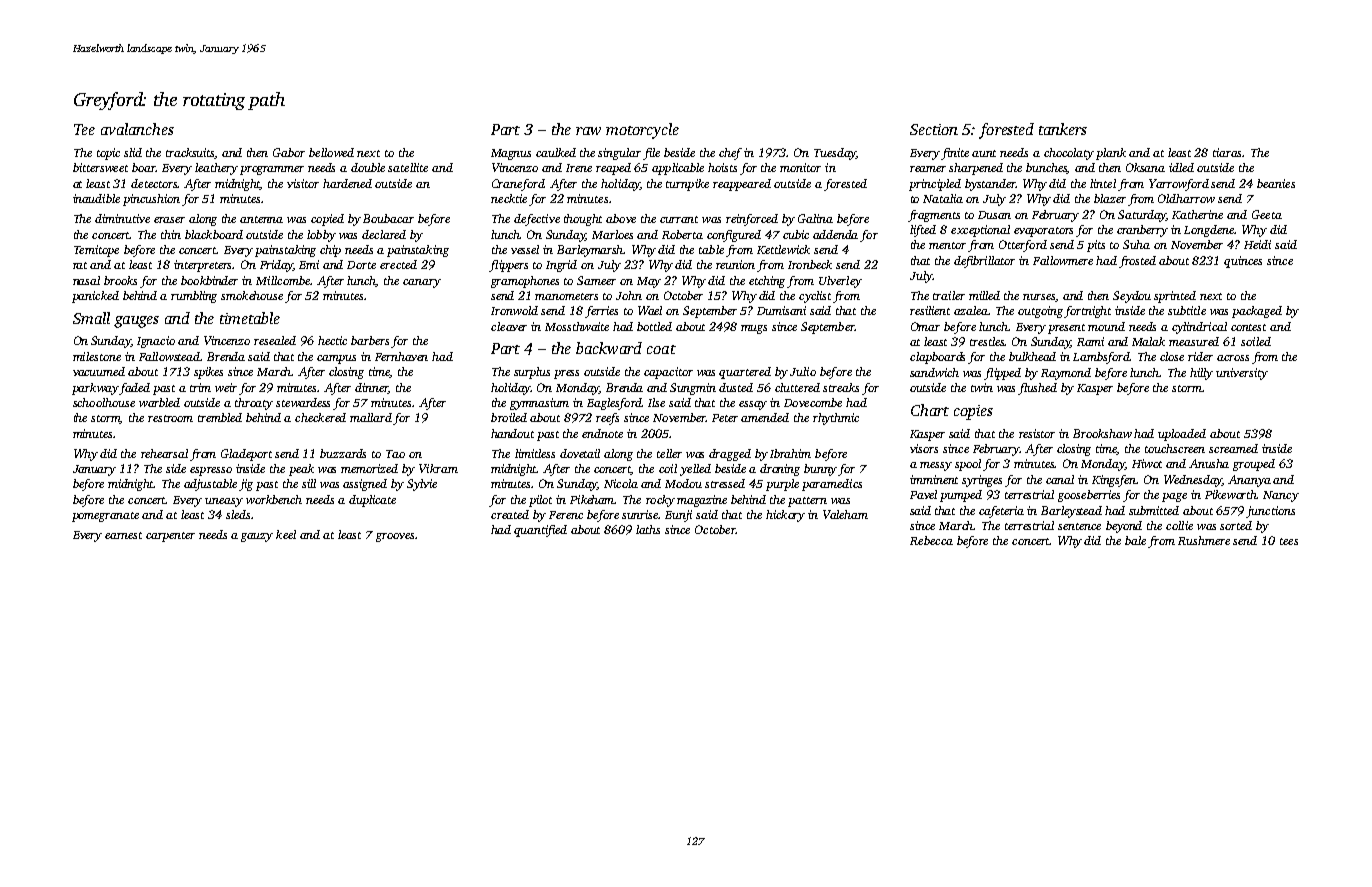  Describe the element at coordinates (1201, 374) in the screenshot. I see `hilly` at that location.
